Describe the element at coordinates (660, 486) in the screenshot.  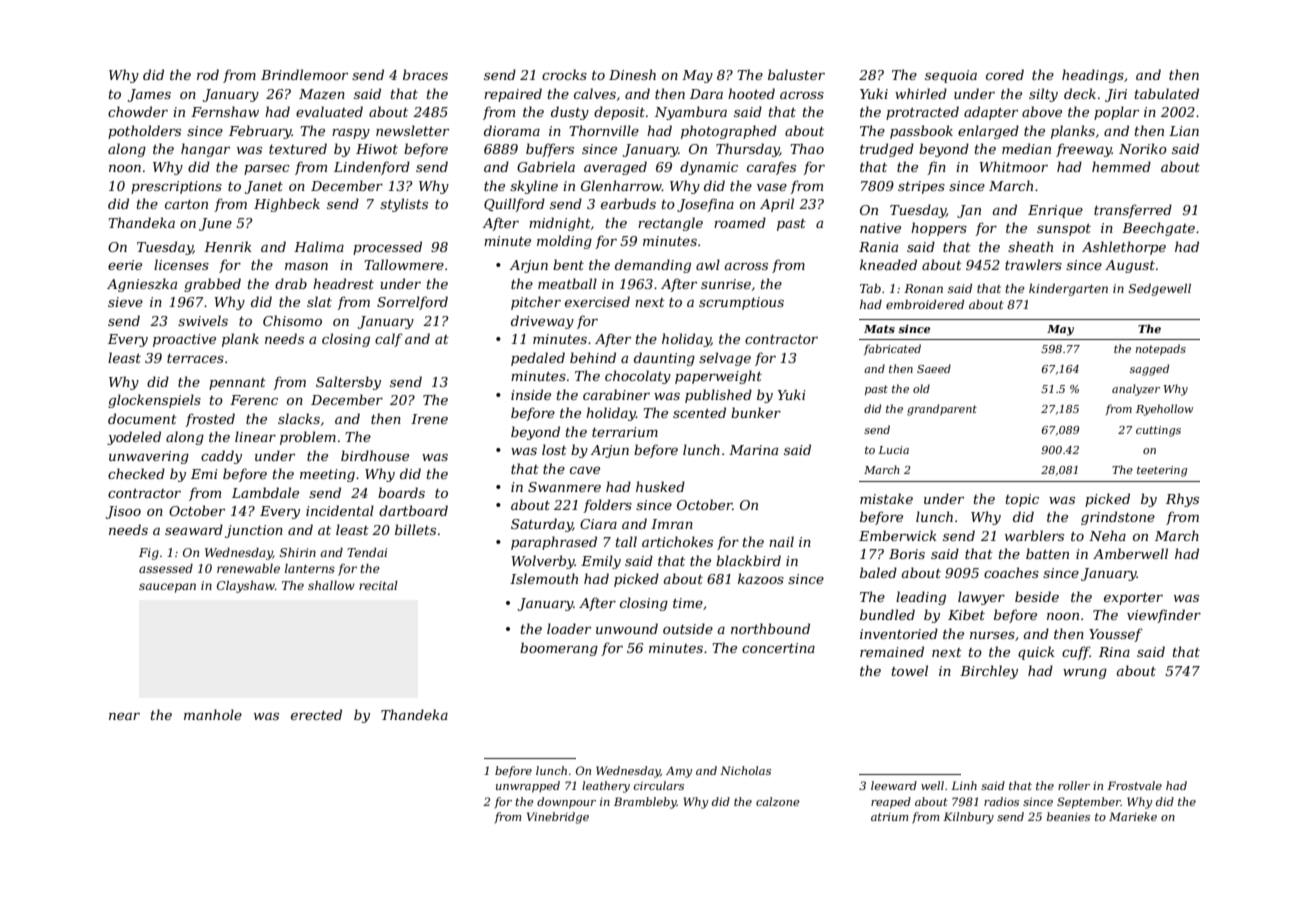
I see `husked` at that location.
